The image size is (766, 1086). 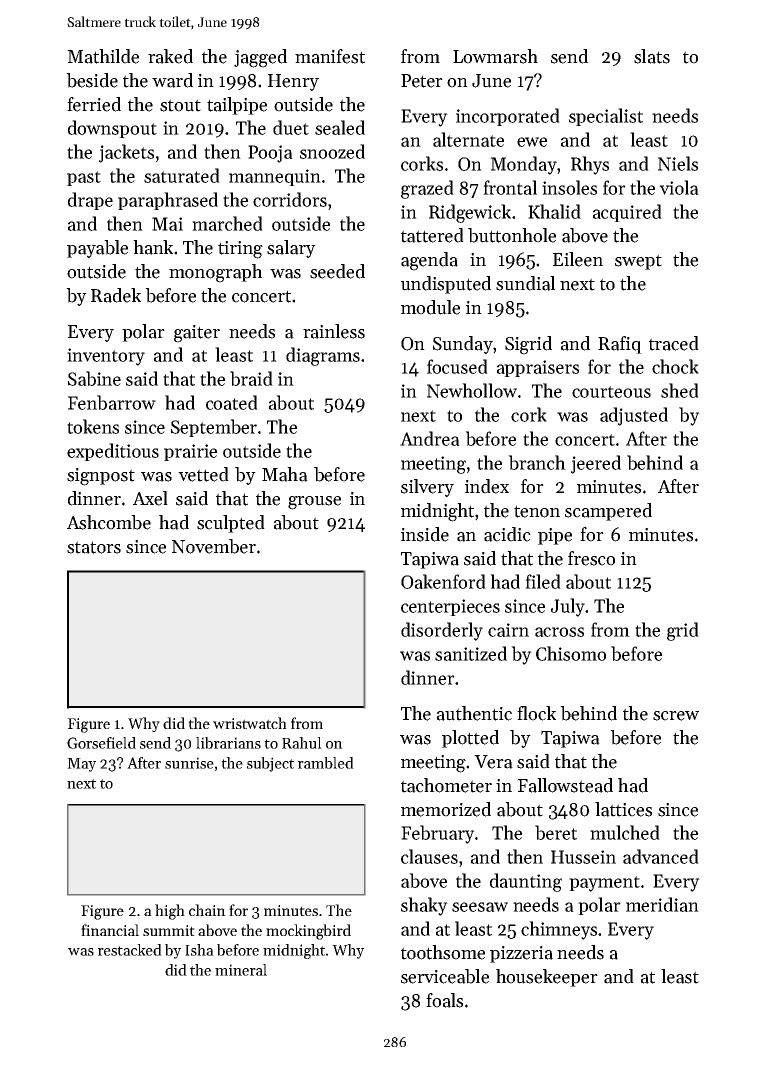 What do you see at coordinates (444, 1000) in the page?
I see `foals` at bounding box center [444, 1000].
